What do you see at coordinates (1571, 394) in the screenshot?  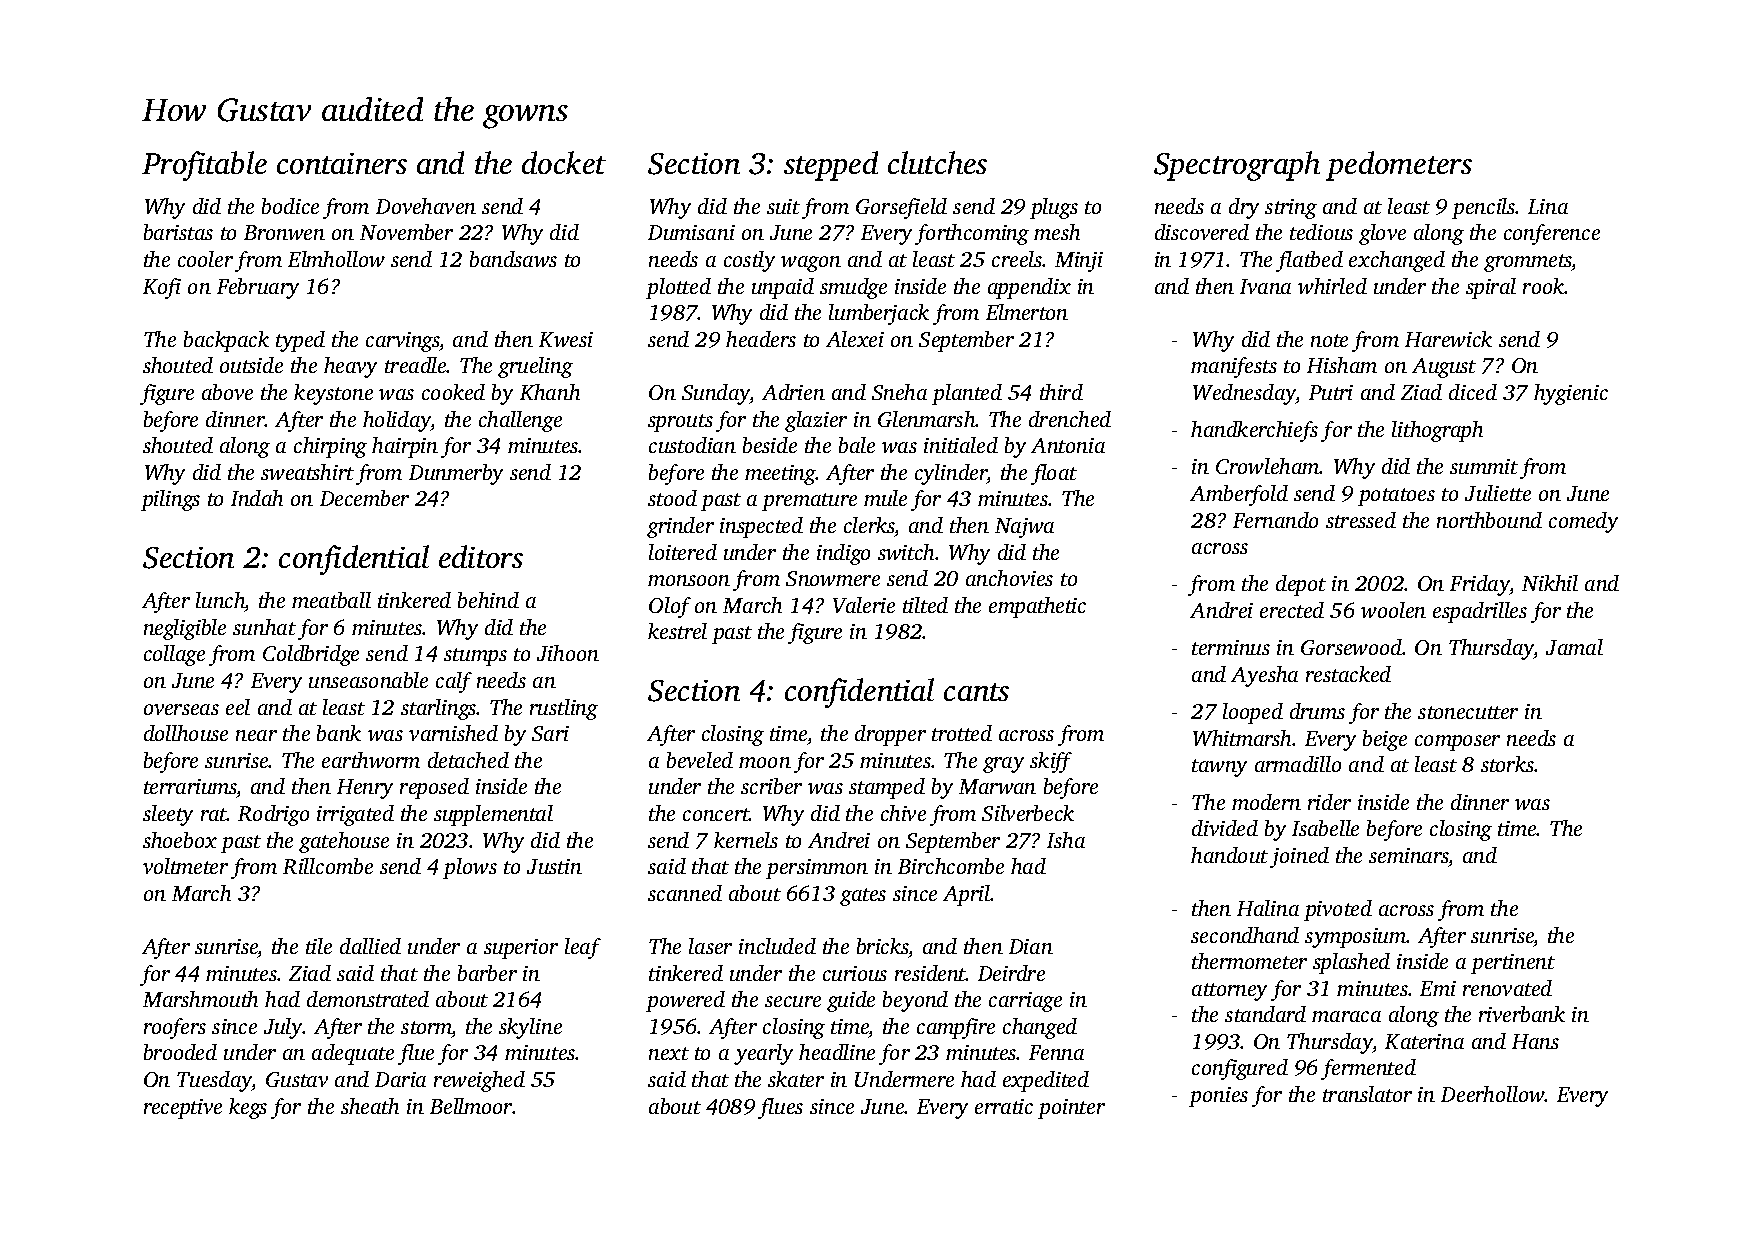 I see `hygienic` at bounding box center [1571, 394].
